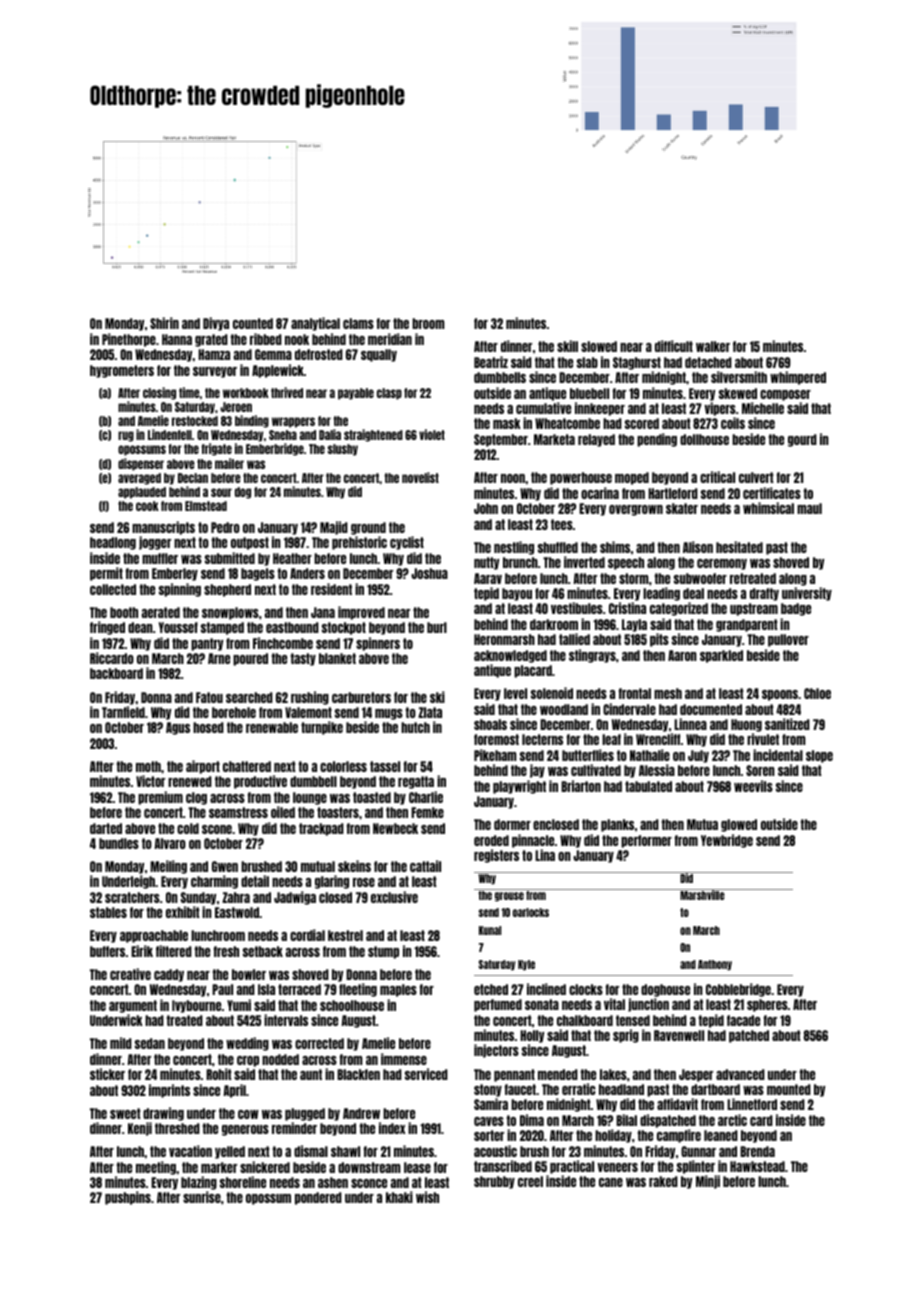  I want to click on Anthony, so click(715, 965).
